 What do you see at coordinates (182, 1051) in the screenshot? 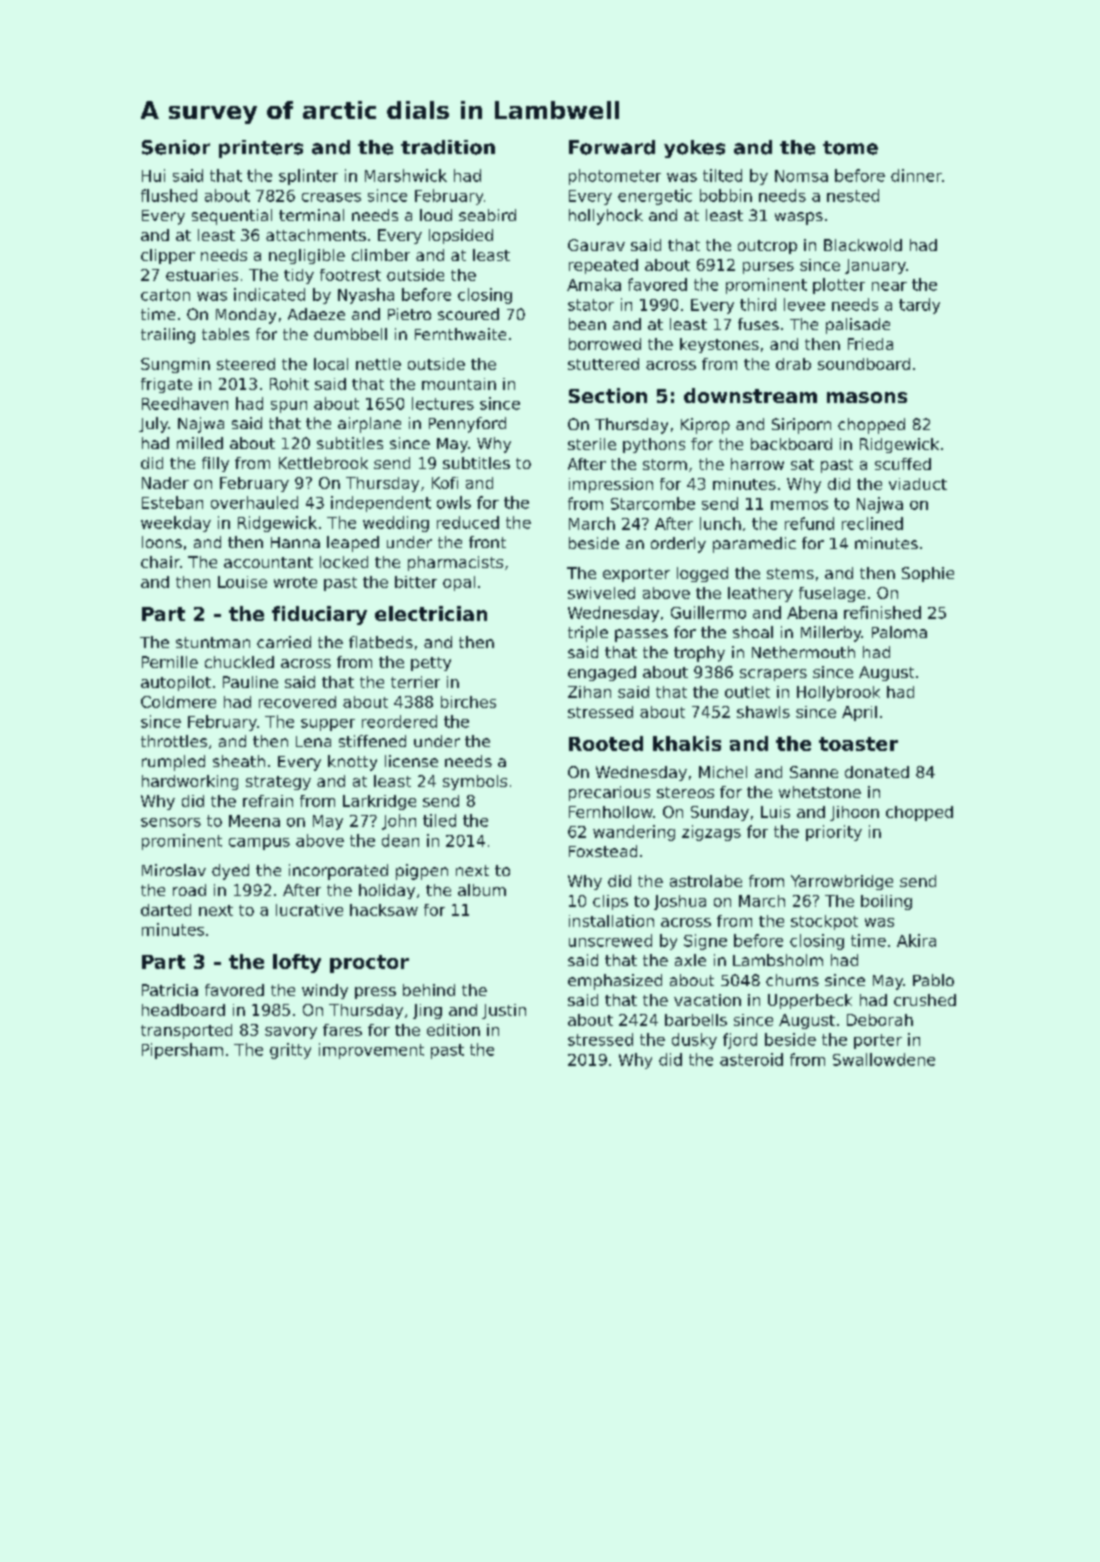
I see `Pipersham` at bounding box center [182, 1051].
